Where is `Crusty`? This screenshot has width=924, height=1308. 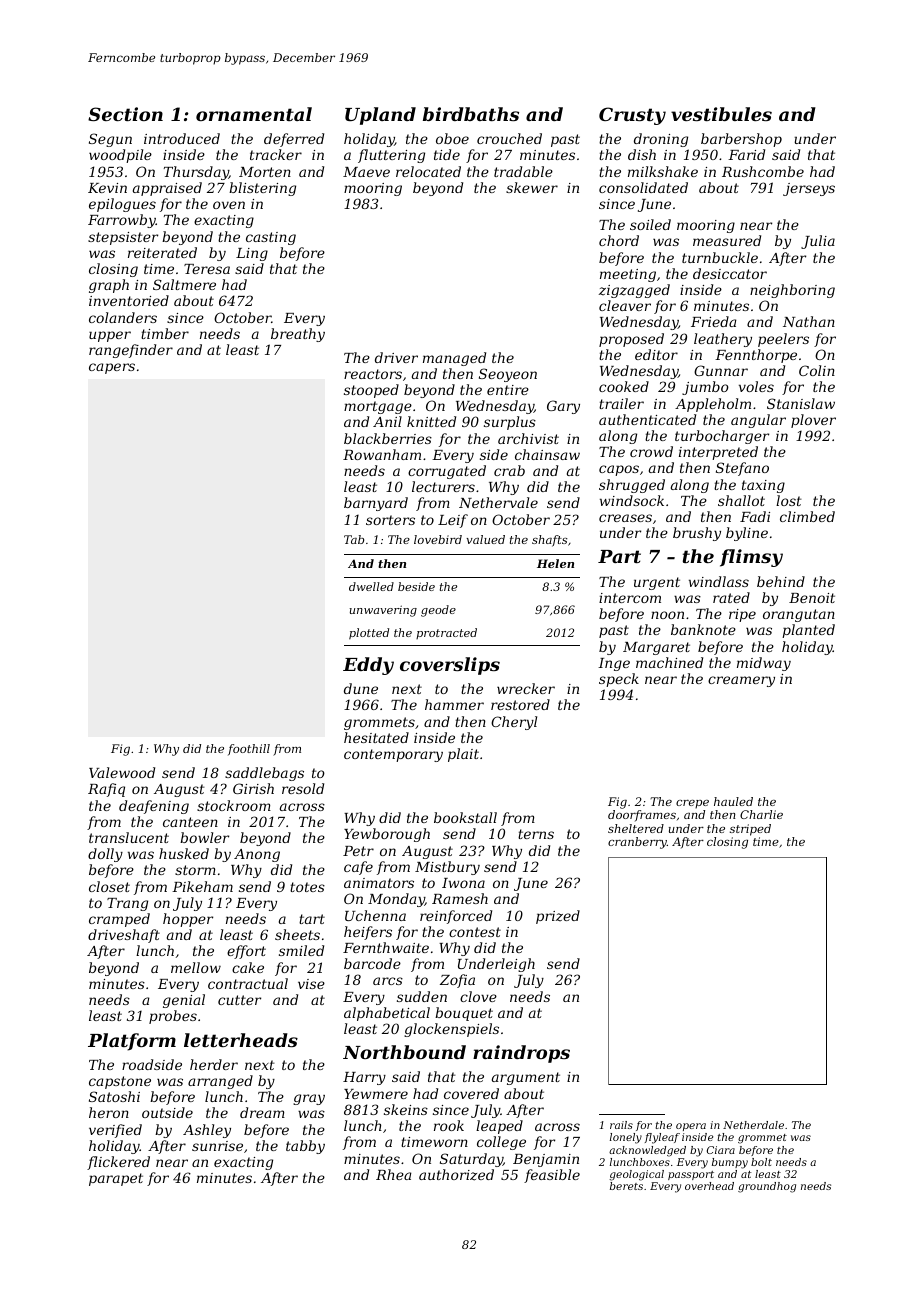 Crusty is located at coordinates (632, 116).
